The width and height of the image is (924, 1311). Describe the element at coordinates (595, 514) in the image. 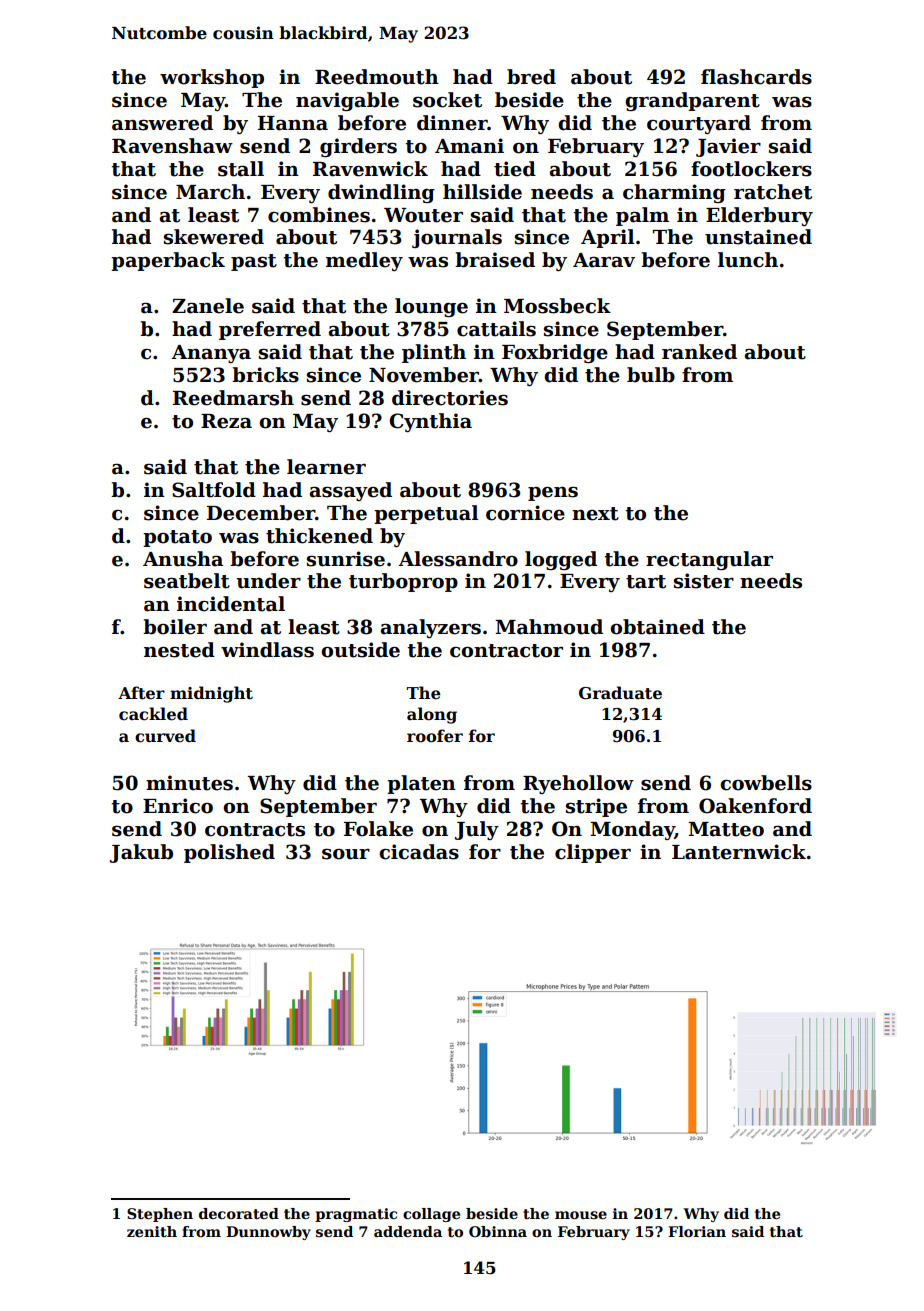

I see `next` at that location.
